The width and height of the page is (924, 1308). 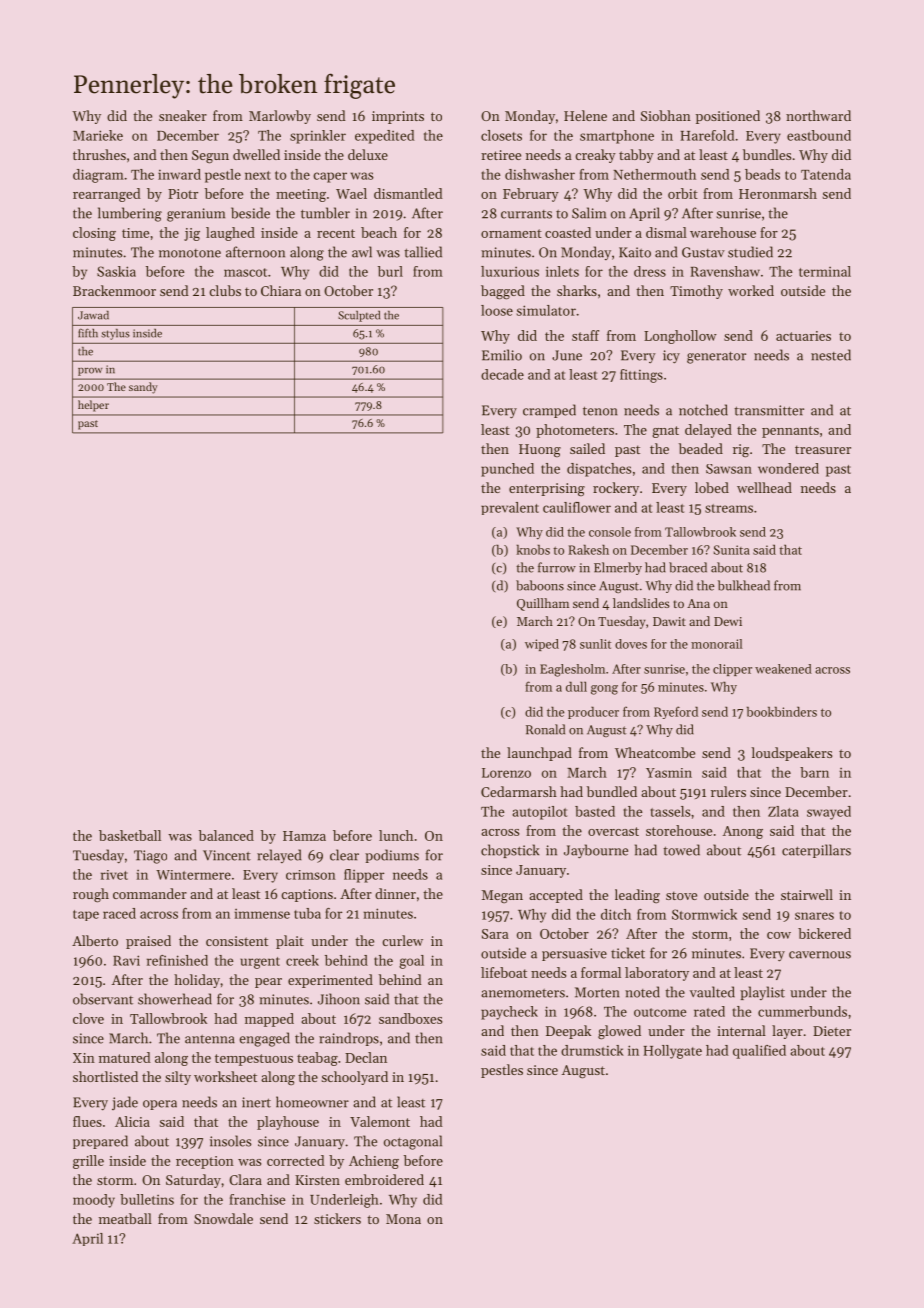 What do you see at coordinates (507, 470) in the page?
I see `punched` at bounding box center [507, 470].
